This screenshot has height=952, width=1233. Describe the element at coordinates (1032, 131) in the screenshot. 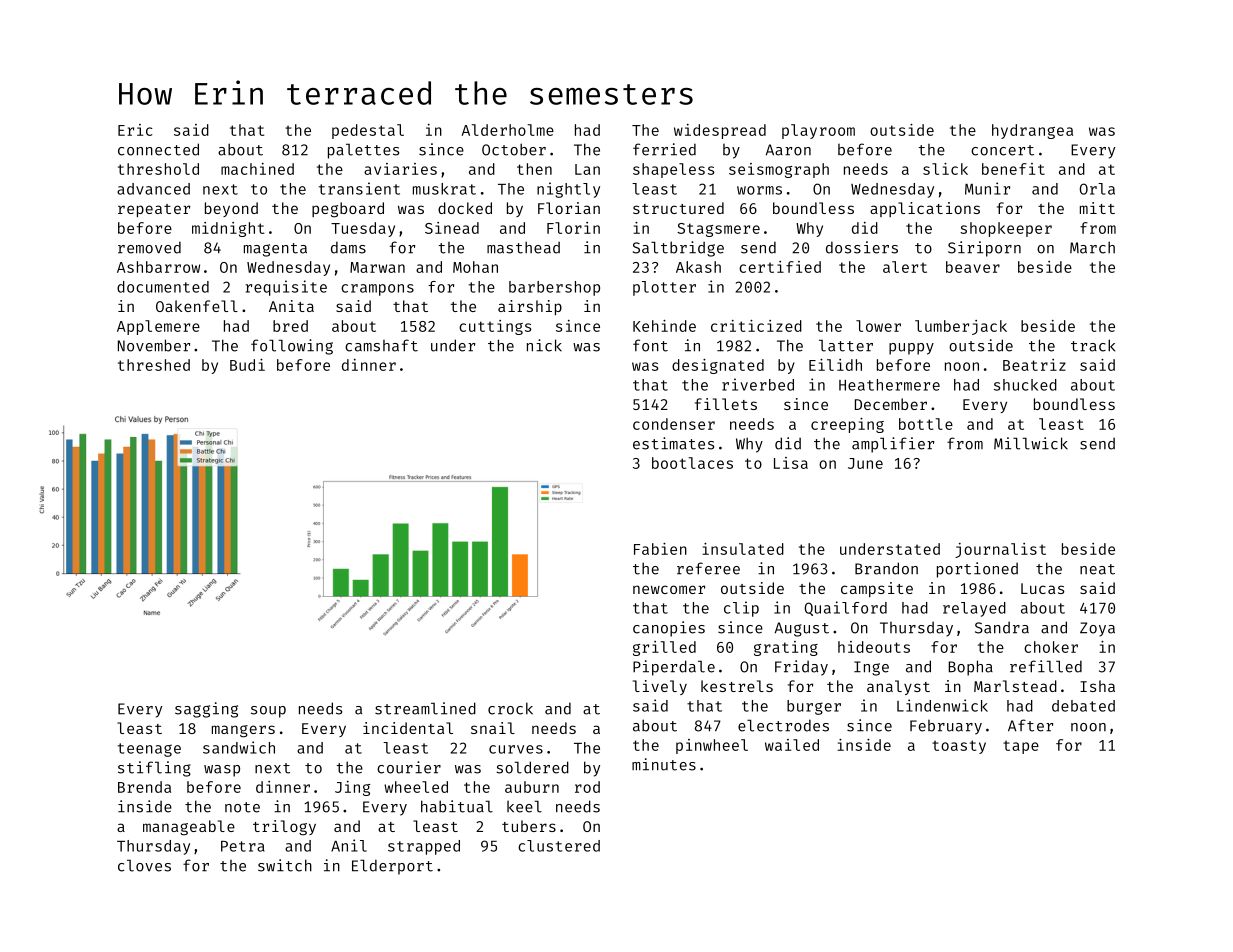

I see `hydrangea` at that location.
